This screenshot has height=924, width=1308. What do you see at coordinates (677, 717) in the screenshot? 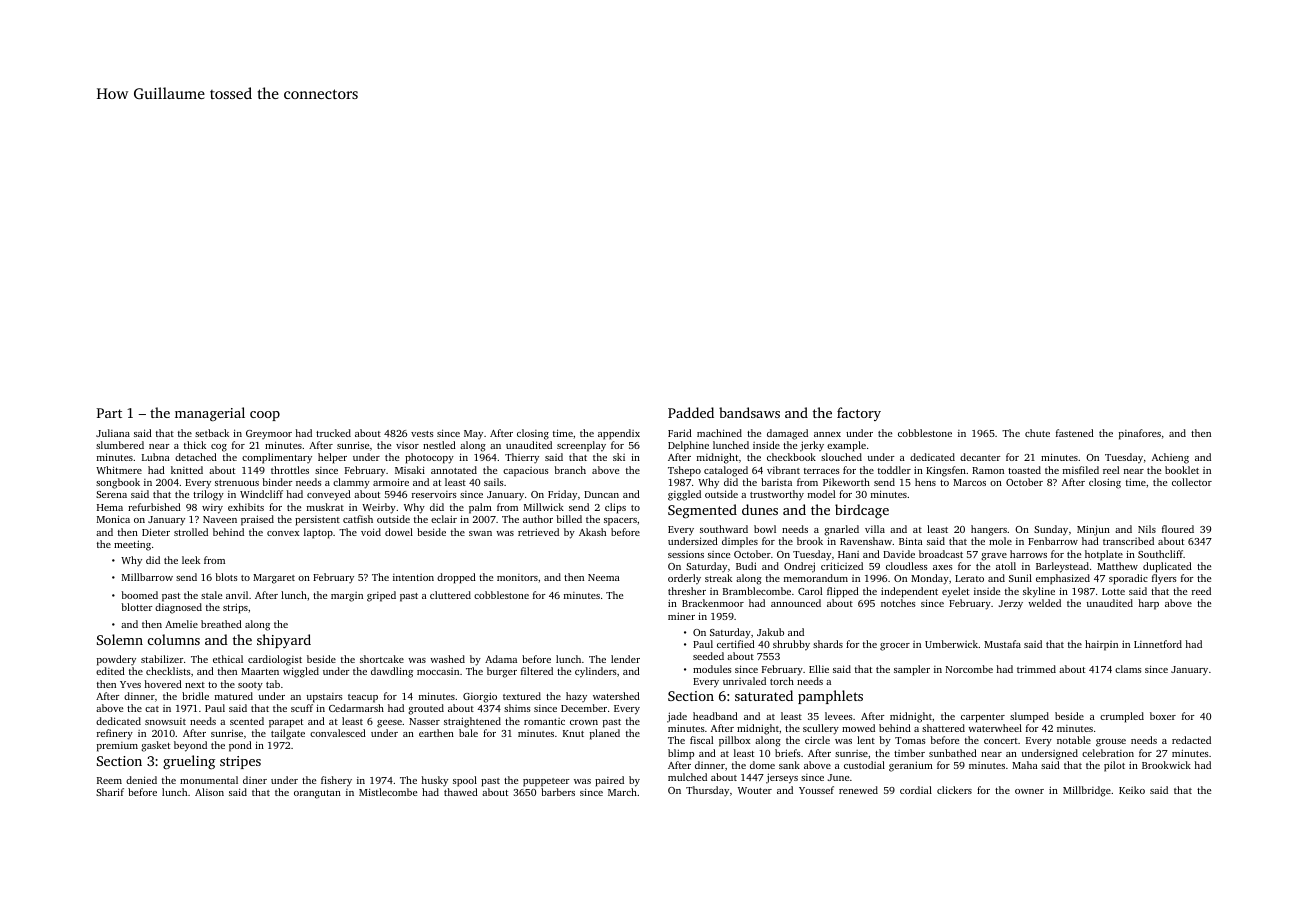
I see `jade` at bounding box center [677, 717].
